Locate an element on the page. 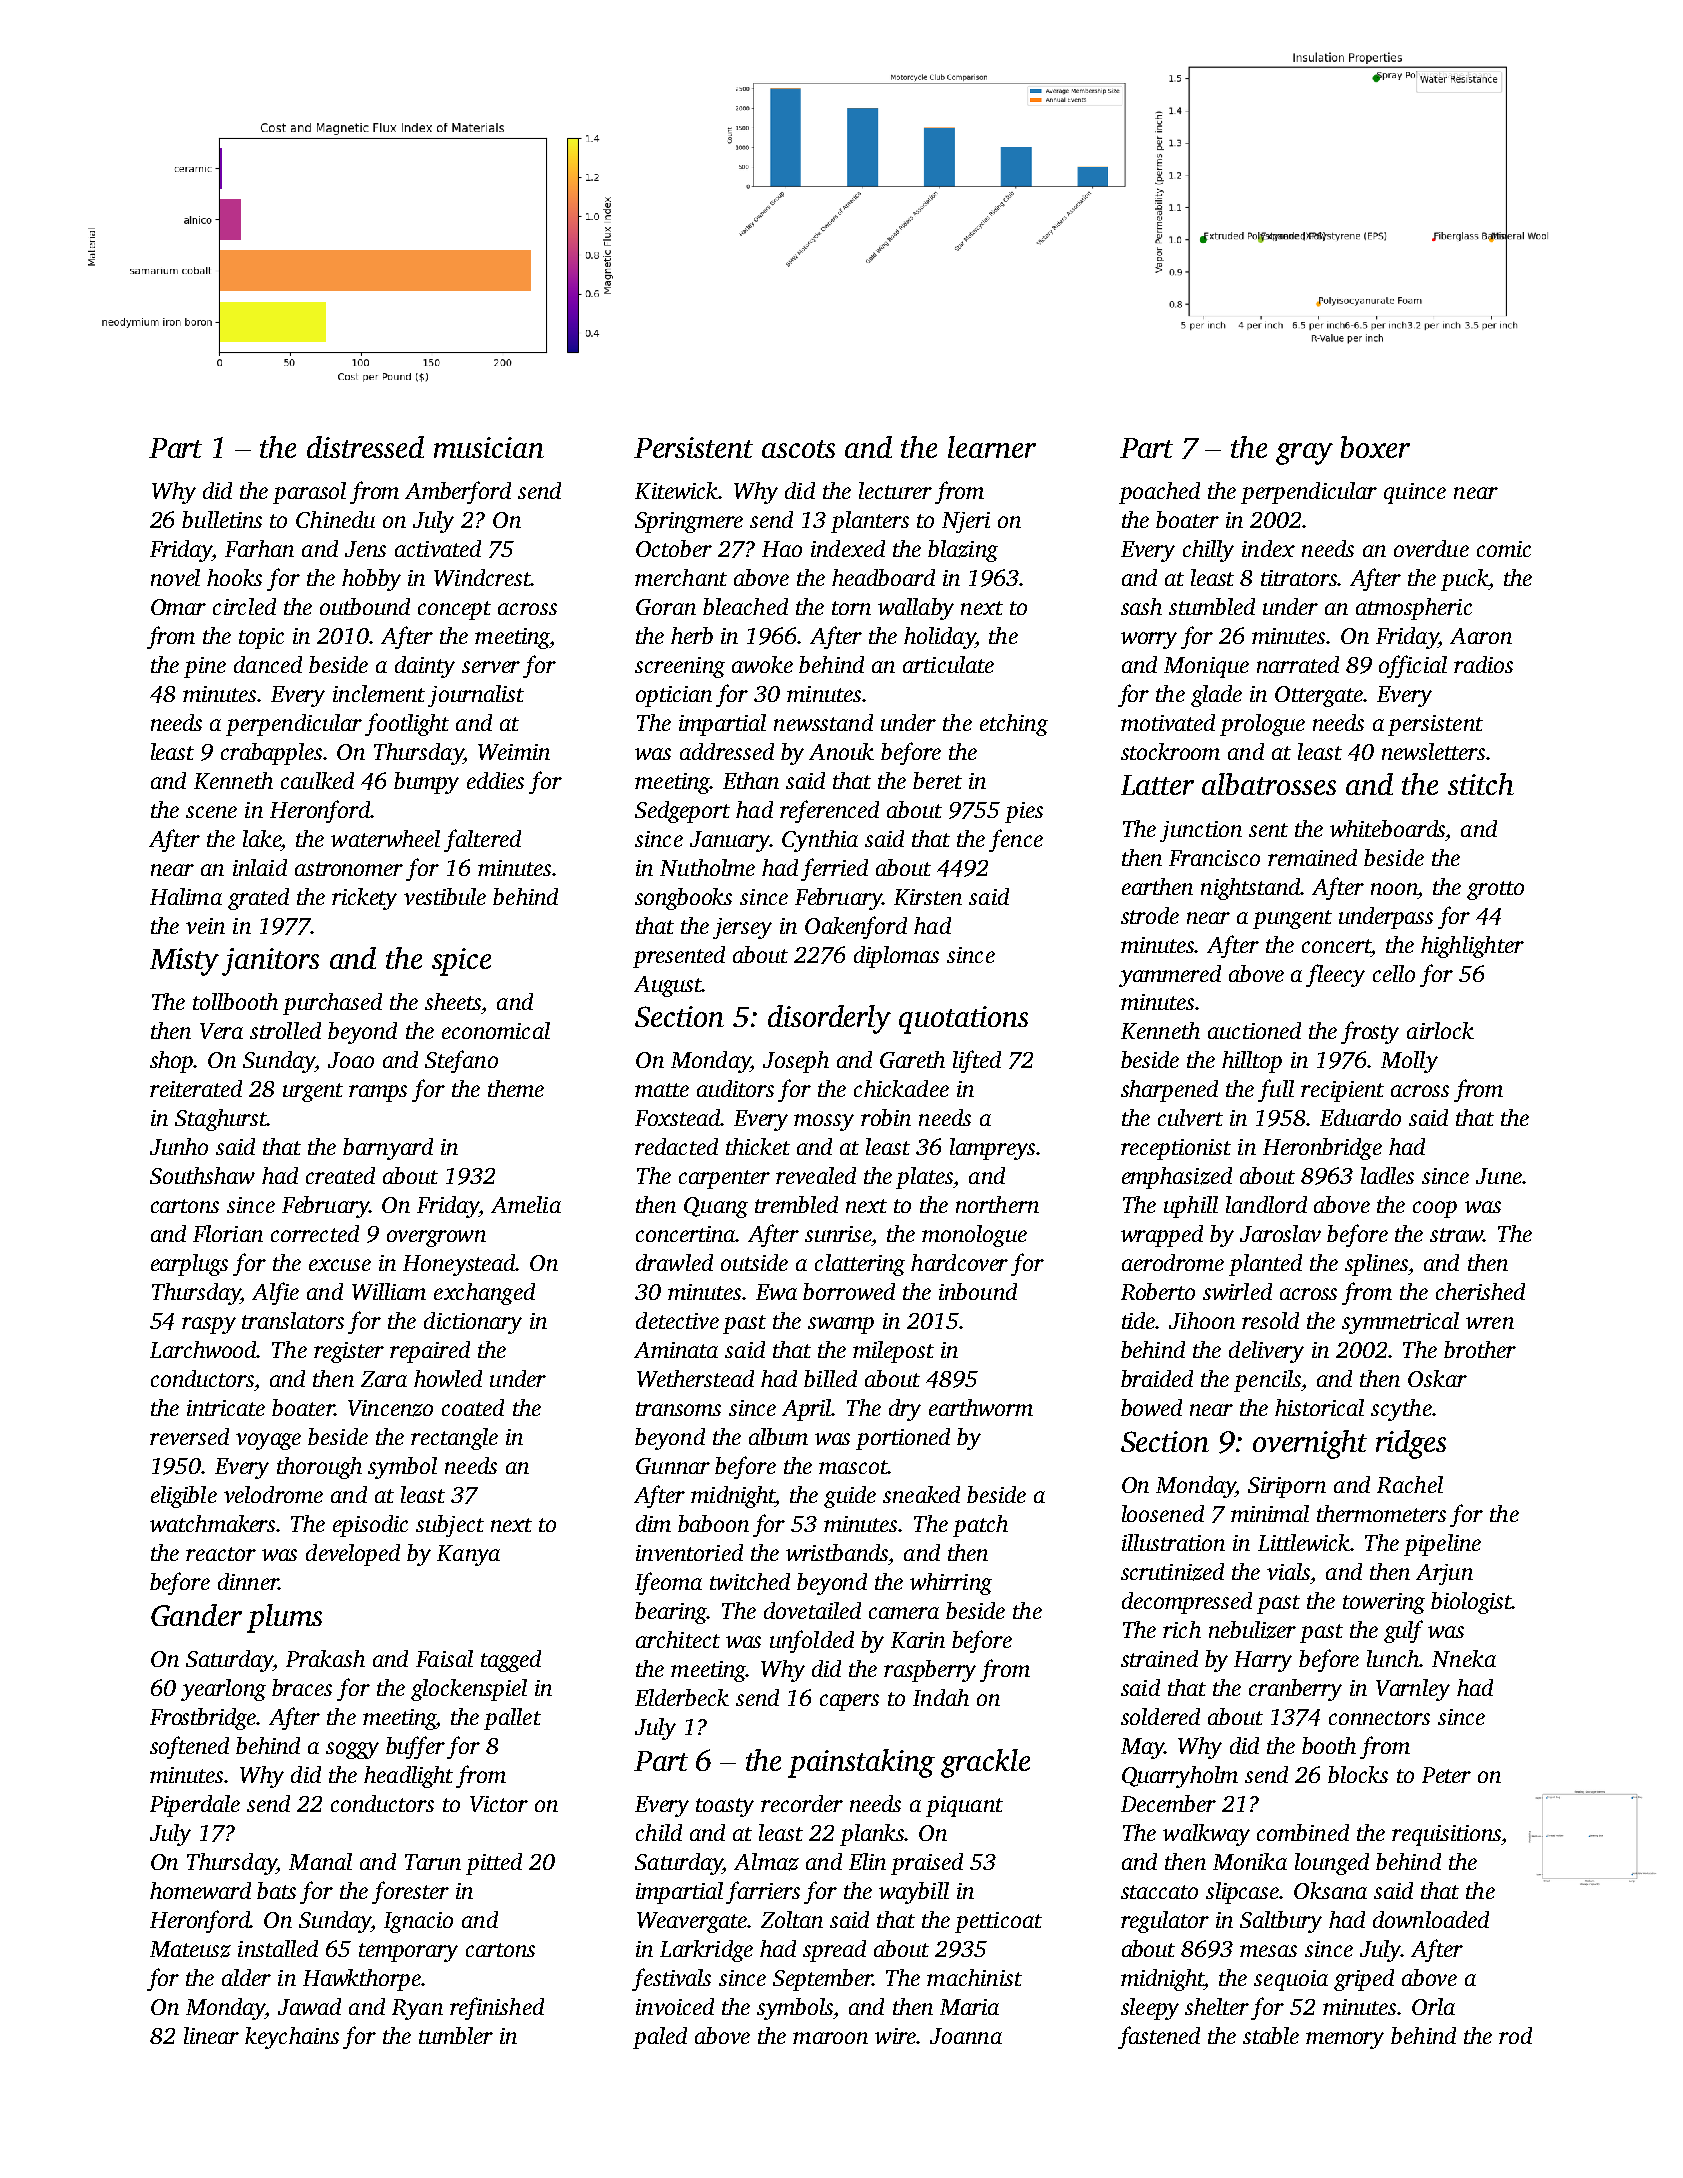 This image has height=2178, width=1683. toasty is located at coordinates (725, 1807).
